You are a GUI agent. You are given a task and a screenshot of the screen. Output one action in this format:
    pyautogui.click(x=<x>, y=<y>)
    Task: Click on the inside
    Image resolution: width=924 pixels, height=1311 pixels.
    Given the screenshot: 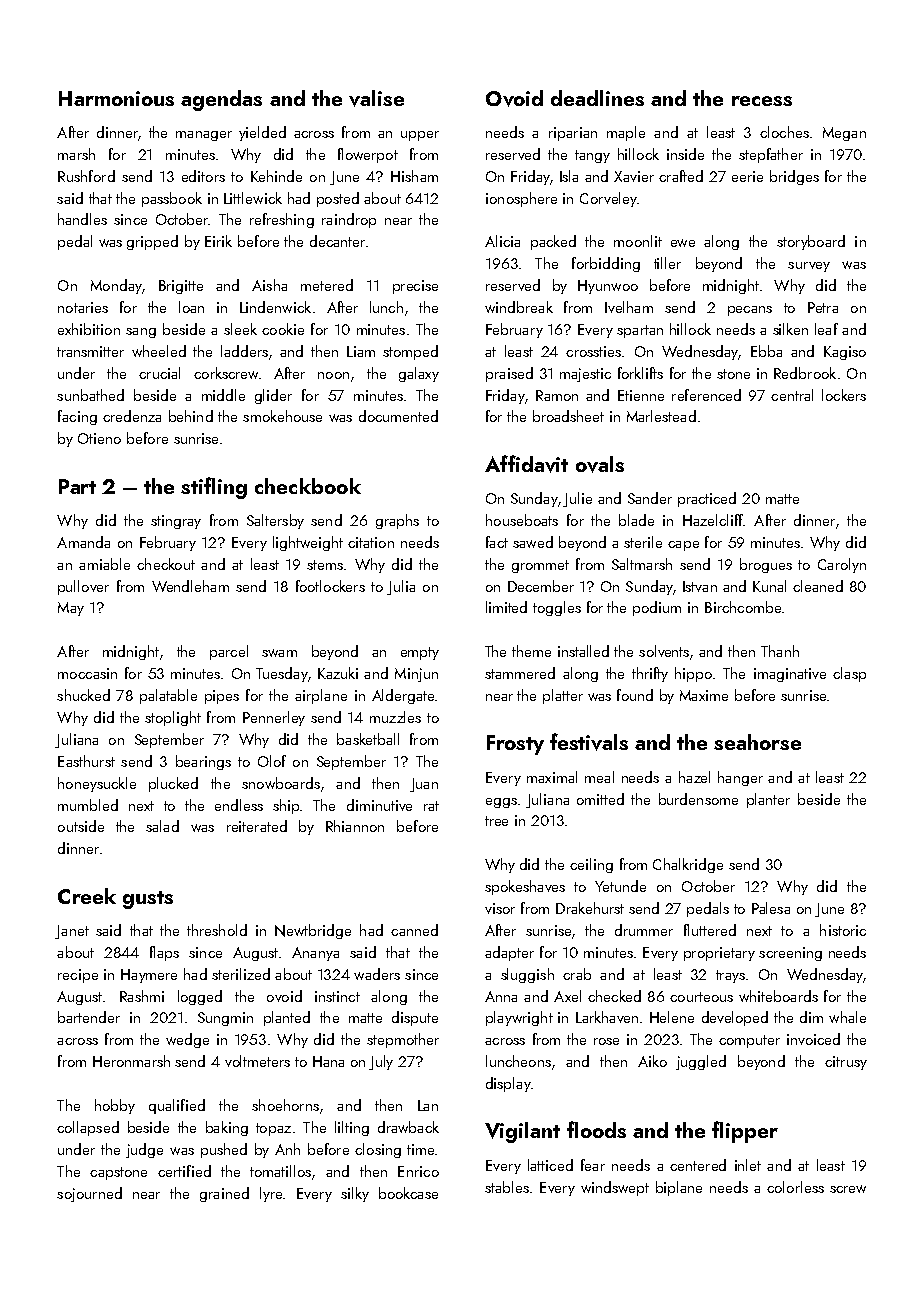 What is the action you would take?
    pyautogui.click(x=685, y=154)
